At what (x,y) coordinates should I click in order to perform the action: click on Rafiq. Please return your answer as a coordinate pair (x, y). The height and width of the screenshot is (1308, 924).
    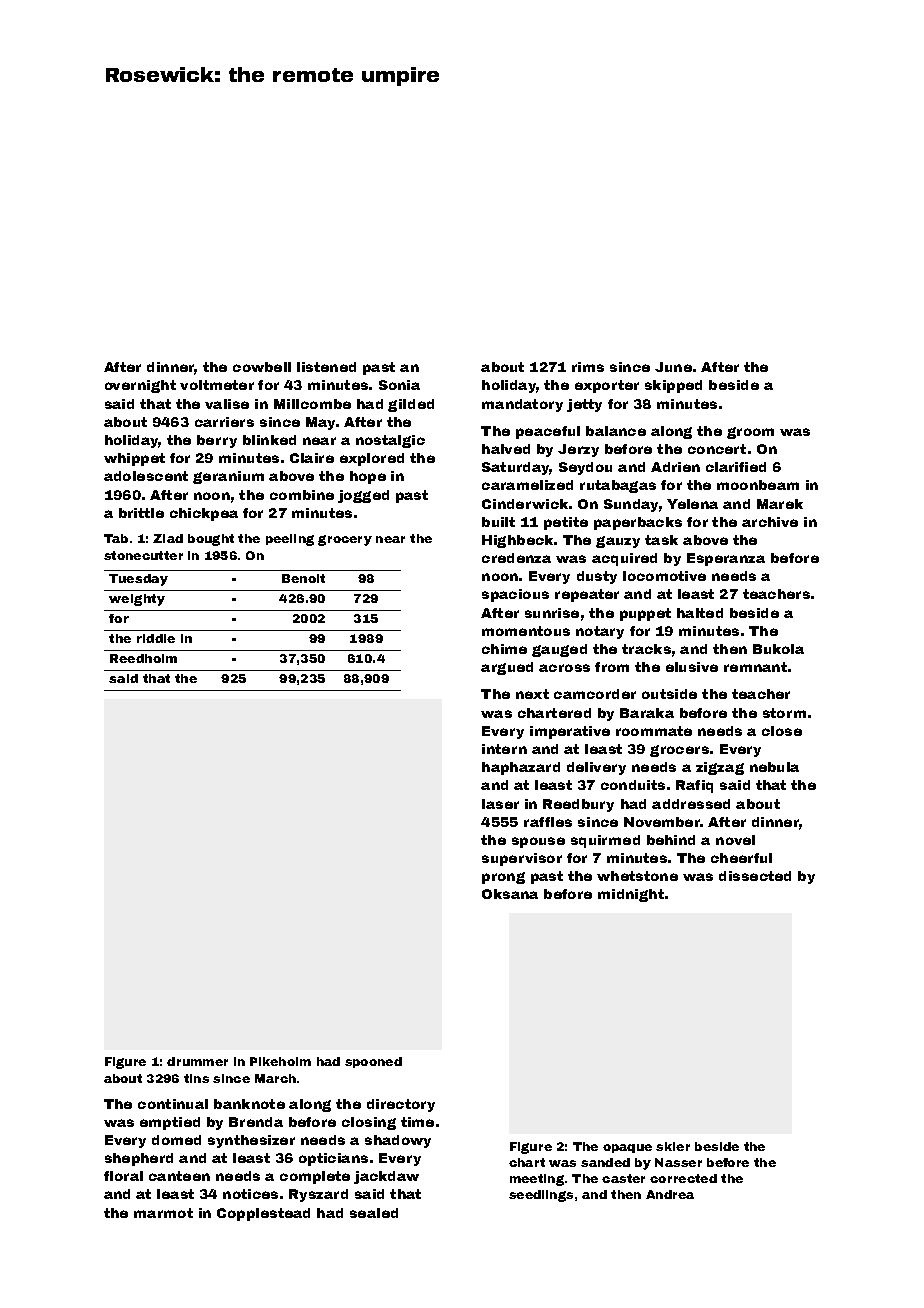
    Looking at the image, I should click on (694, 786).
